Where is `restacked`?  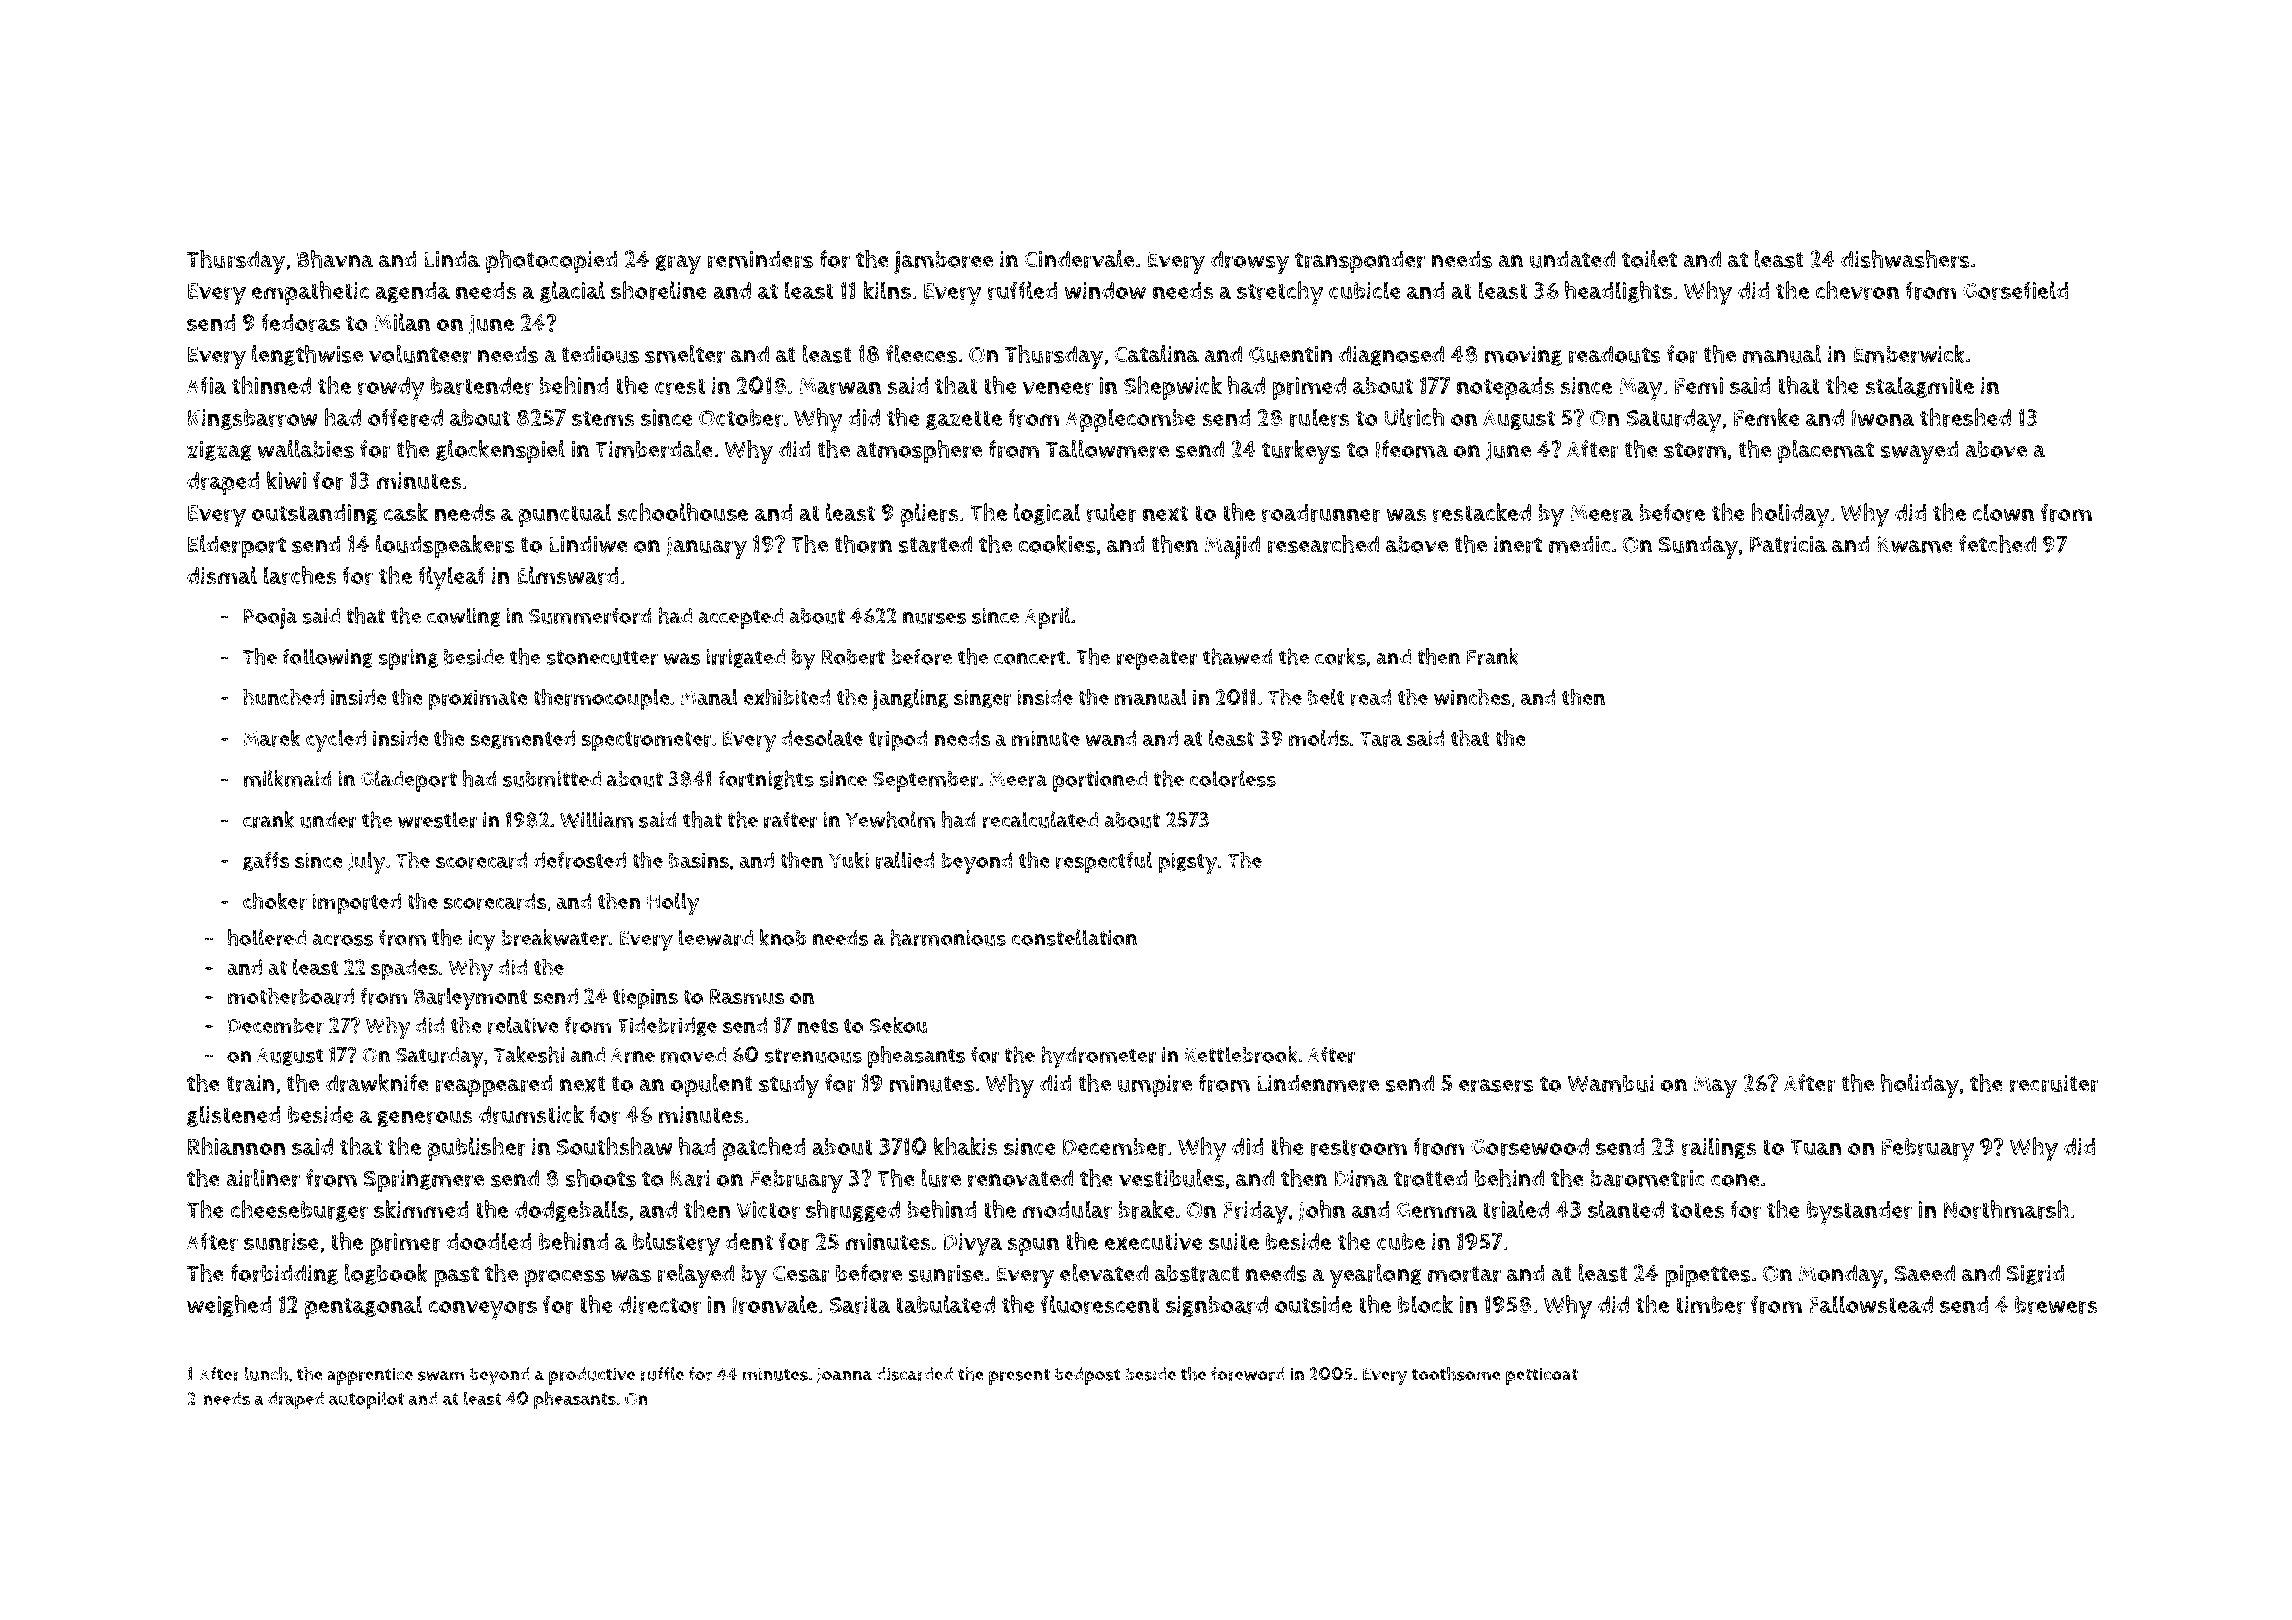 restacked is located at coordinates (1482, 512).
